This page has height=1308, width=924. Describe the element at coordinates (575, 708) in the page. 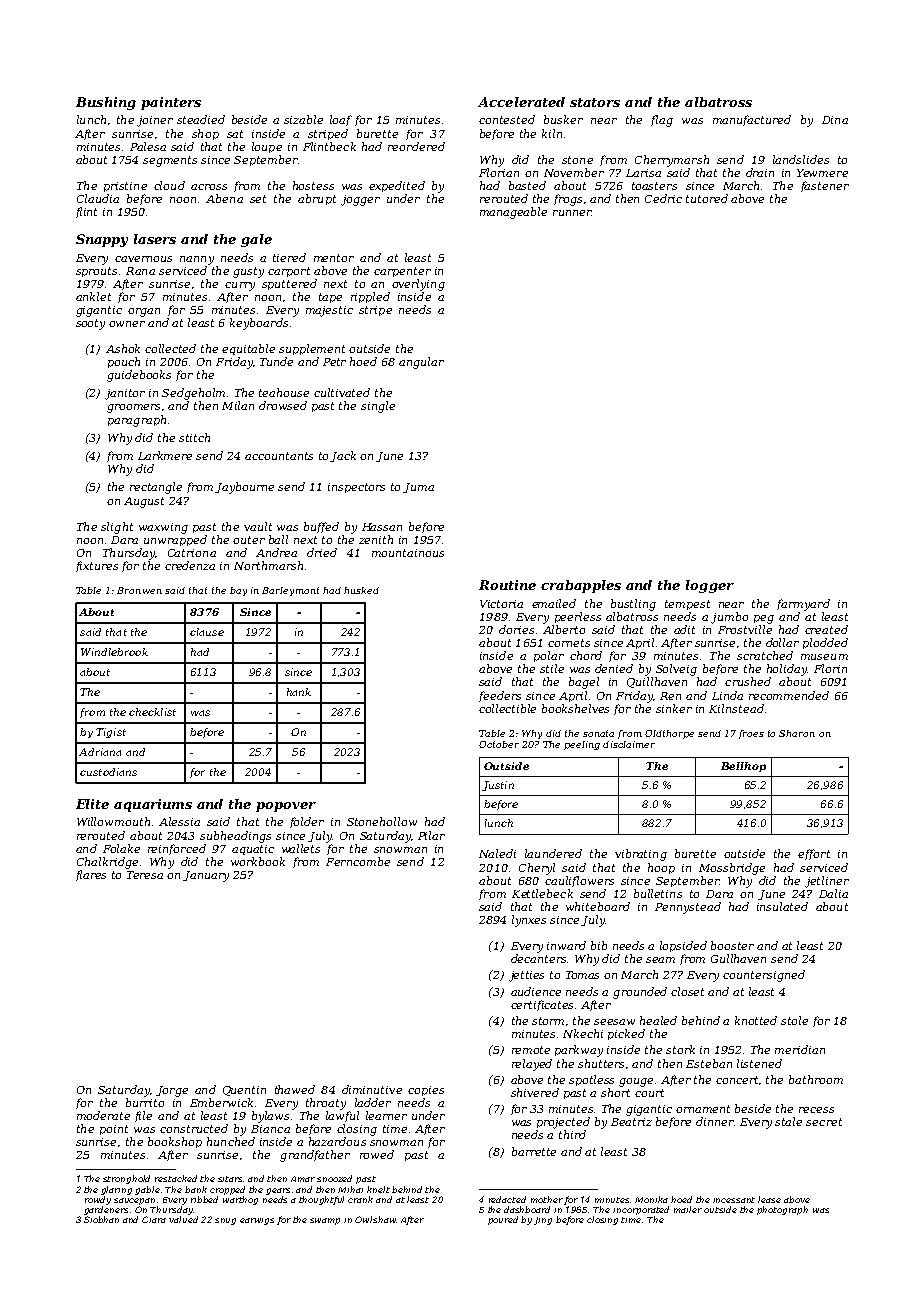

I see `bookshelves` at that location.
